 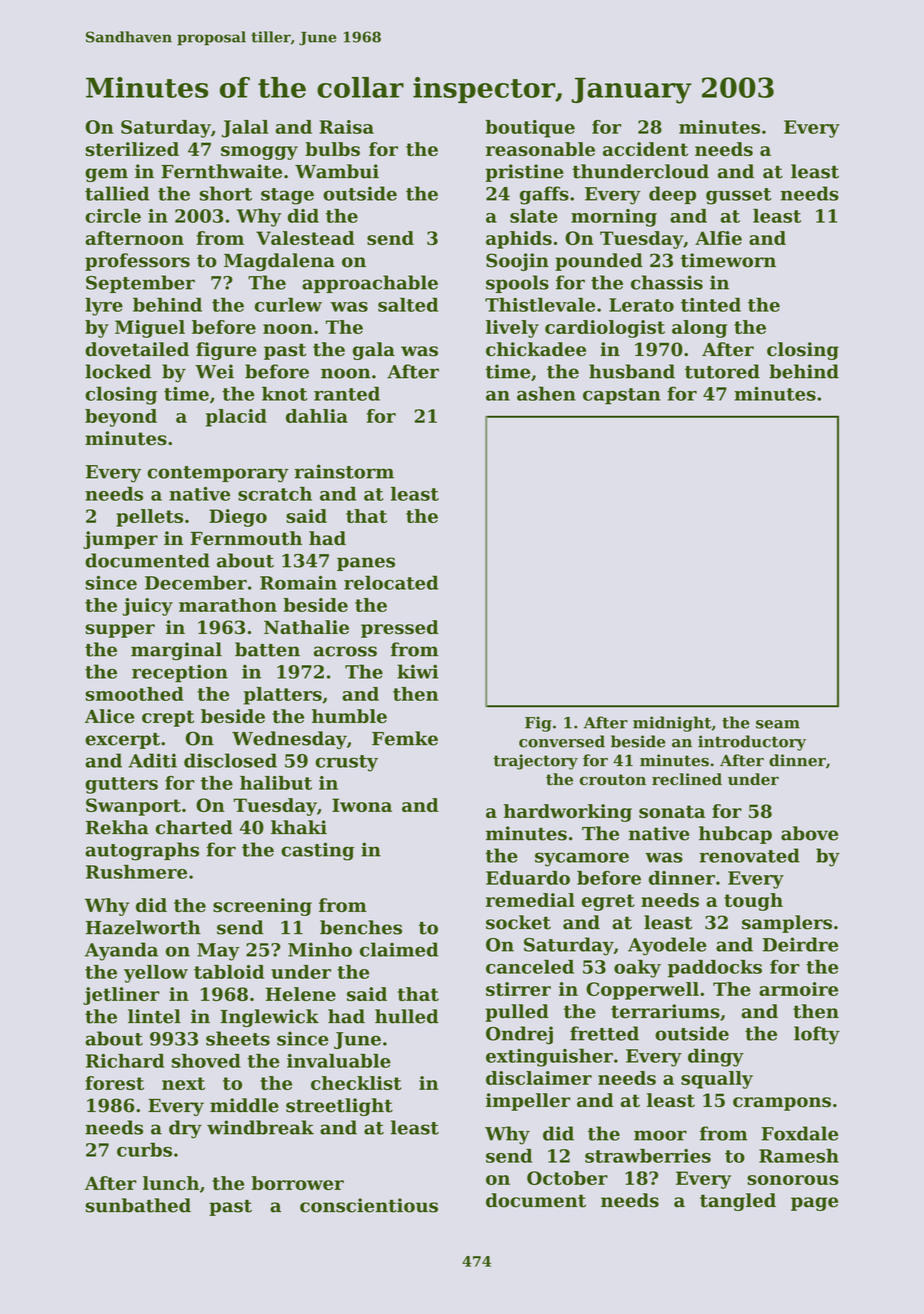 What do you see at coordinates (716, 1057) in the image?
I see `dingy` at bounding box center [716, 1057].
